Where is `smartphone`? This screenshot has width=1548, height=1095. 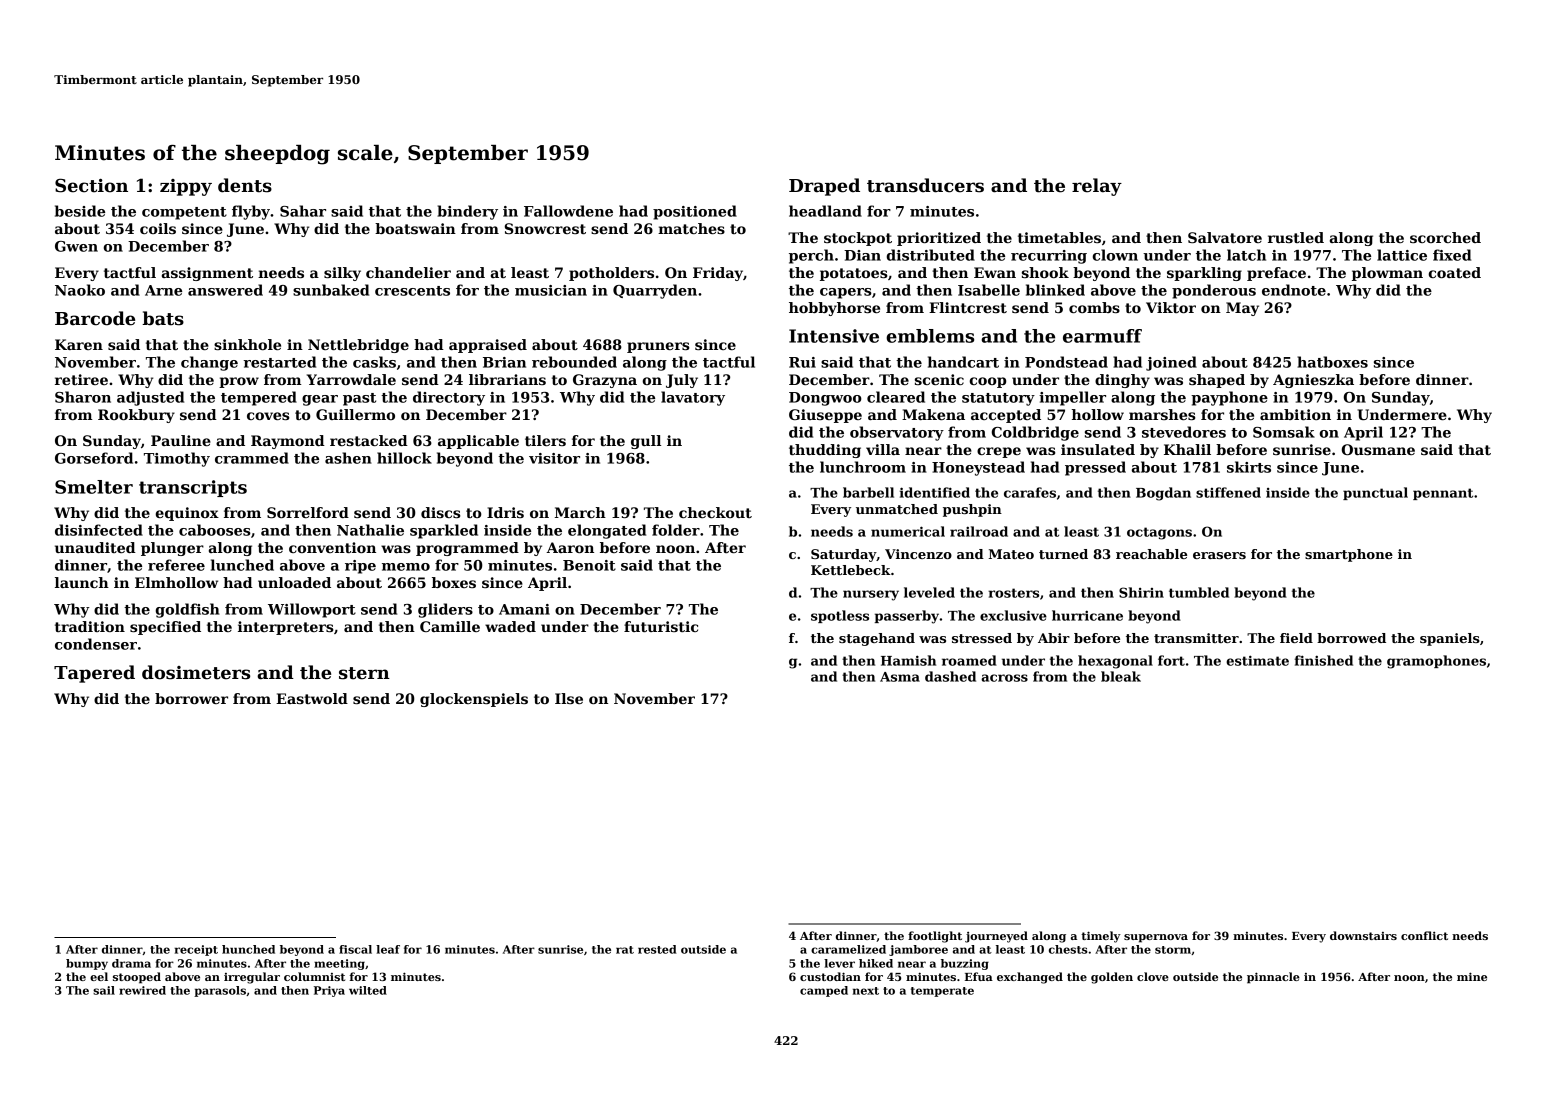
smartphone is located at coordinates (1349, 555).
